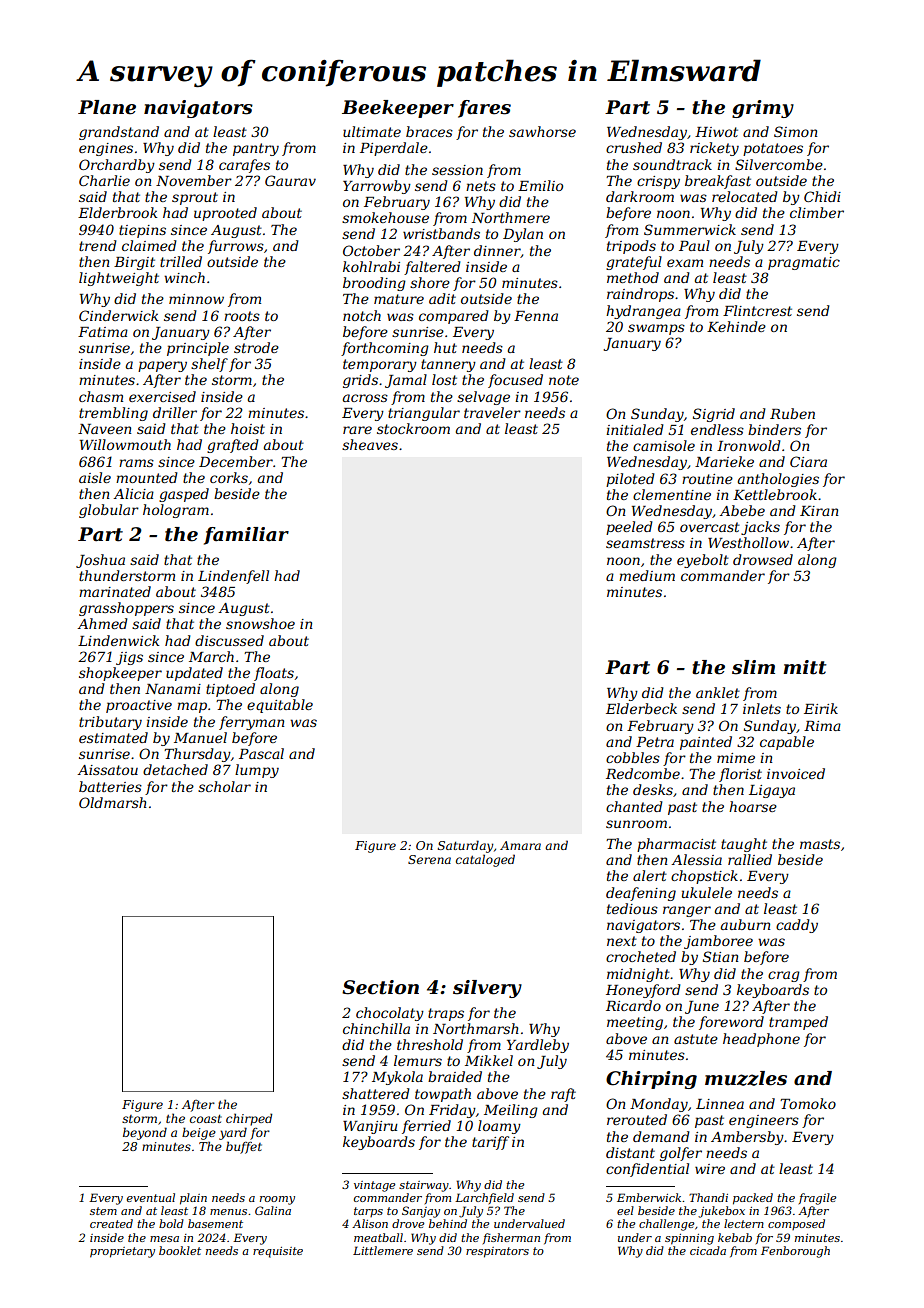 This page has height=1308, width=924. I want to click on Fenborough, so click(795, 1252).
